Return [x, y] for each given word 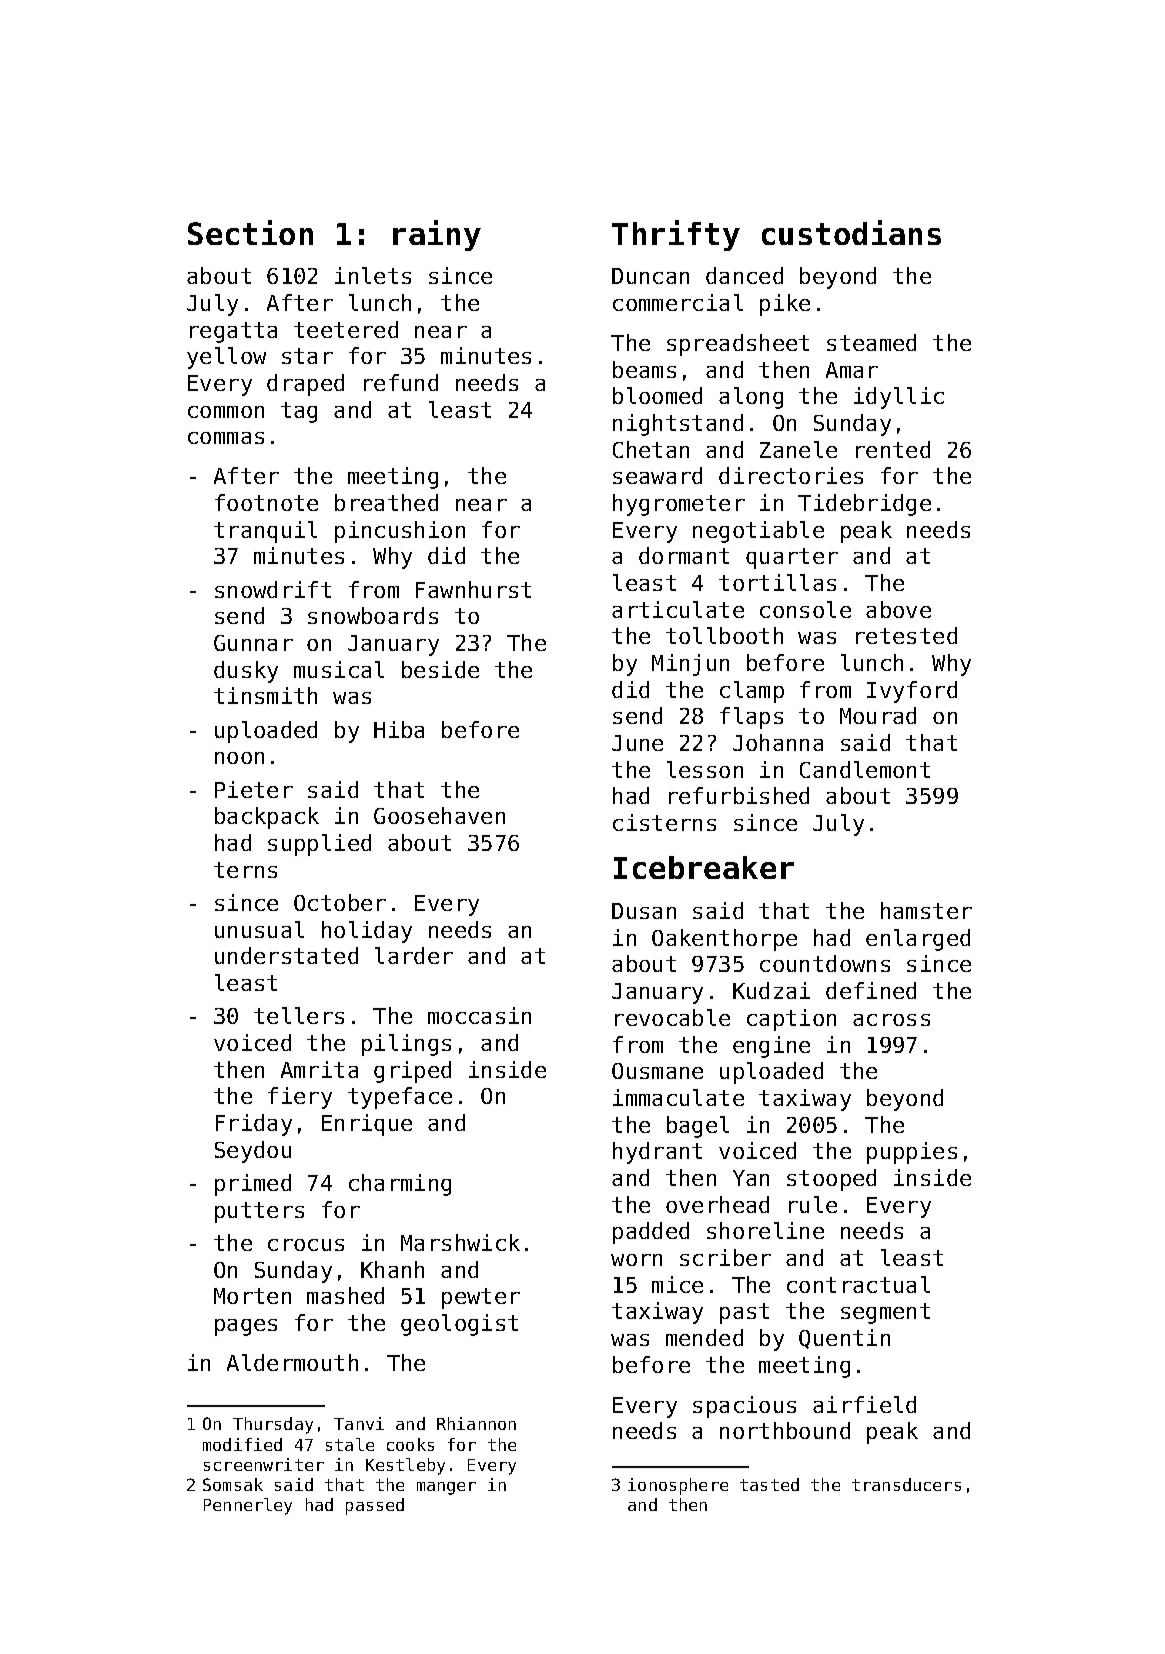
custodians [851, 232]
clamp [752, 692]
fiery [300, 1098]
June [637, 743]
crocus [306, 1245]
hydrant [657, 1153]
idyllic [899, 398]
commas [226, 438]
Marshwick [460, 1242]
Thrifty [676, 235]
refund [401, 382]
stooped [831, 1180]
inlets [373, 275]
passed [375, 1506]
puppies [912, 1153]
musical [339, 669]
